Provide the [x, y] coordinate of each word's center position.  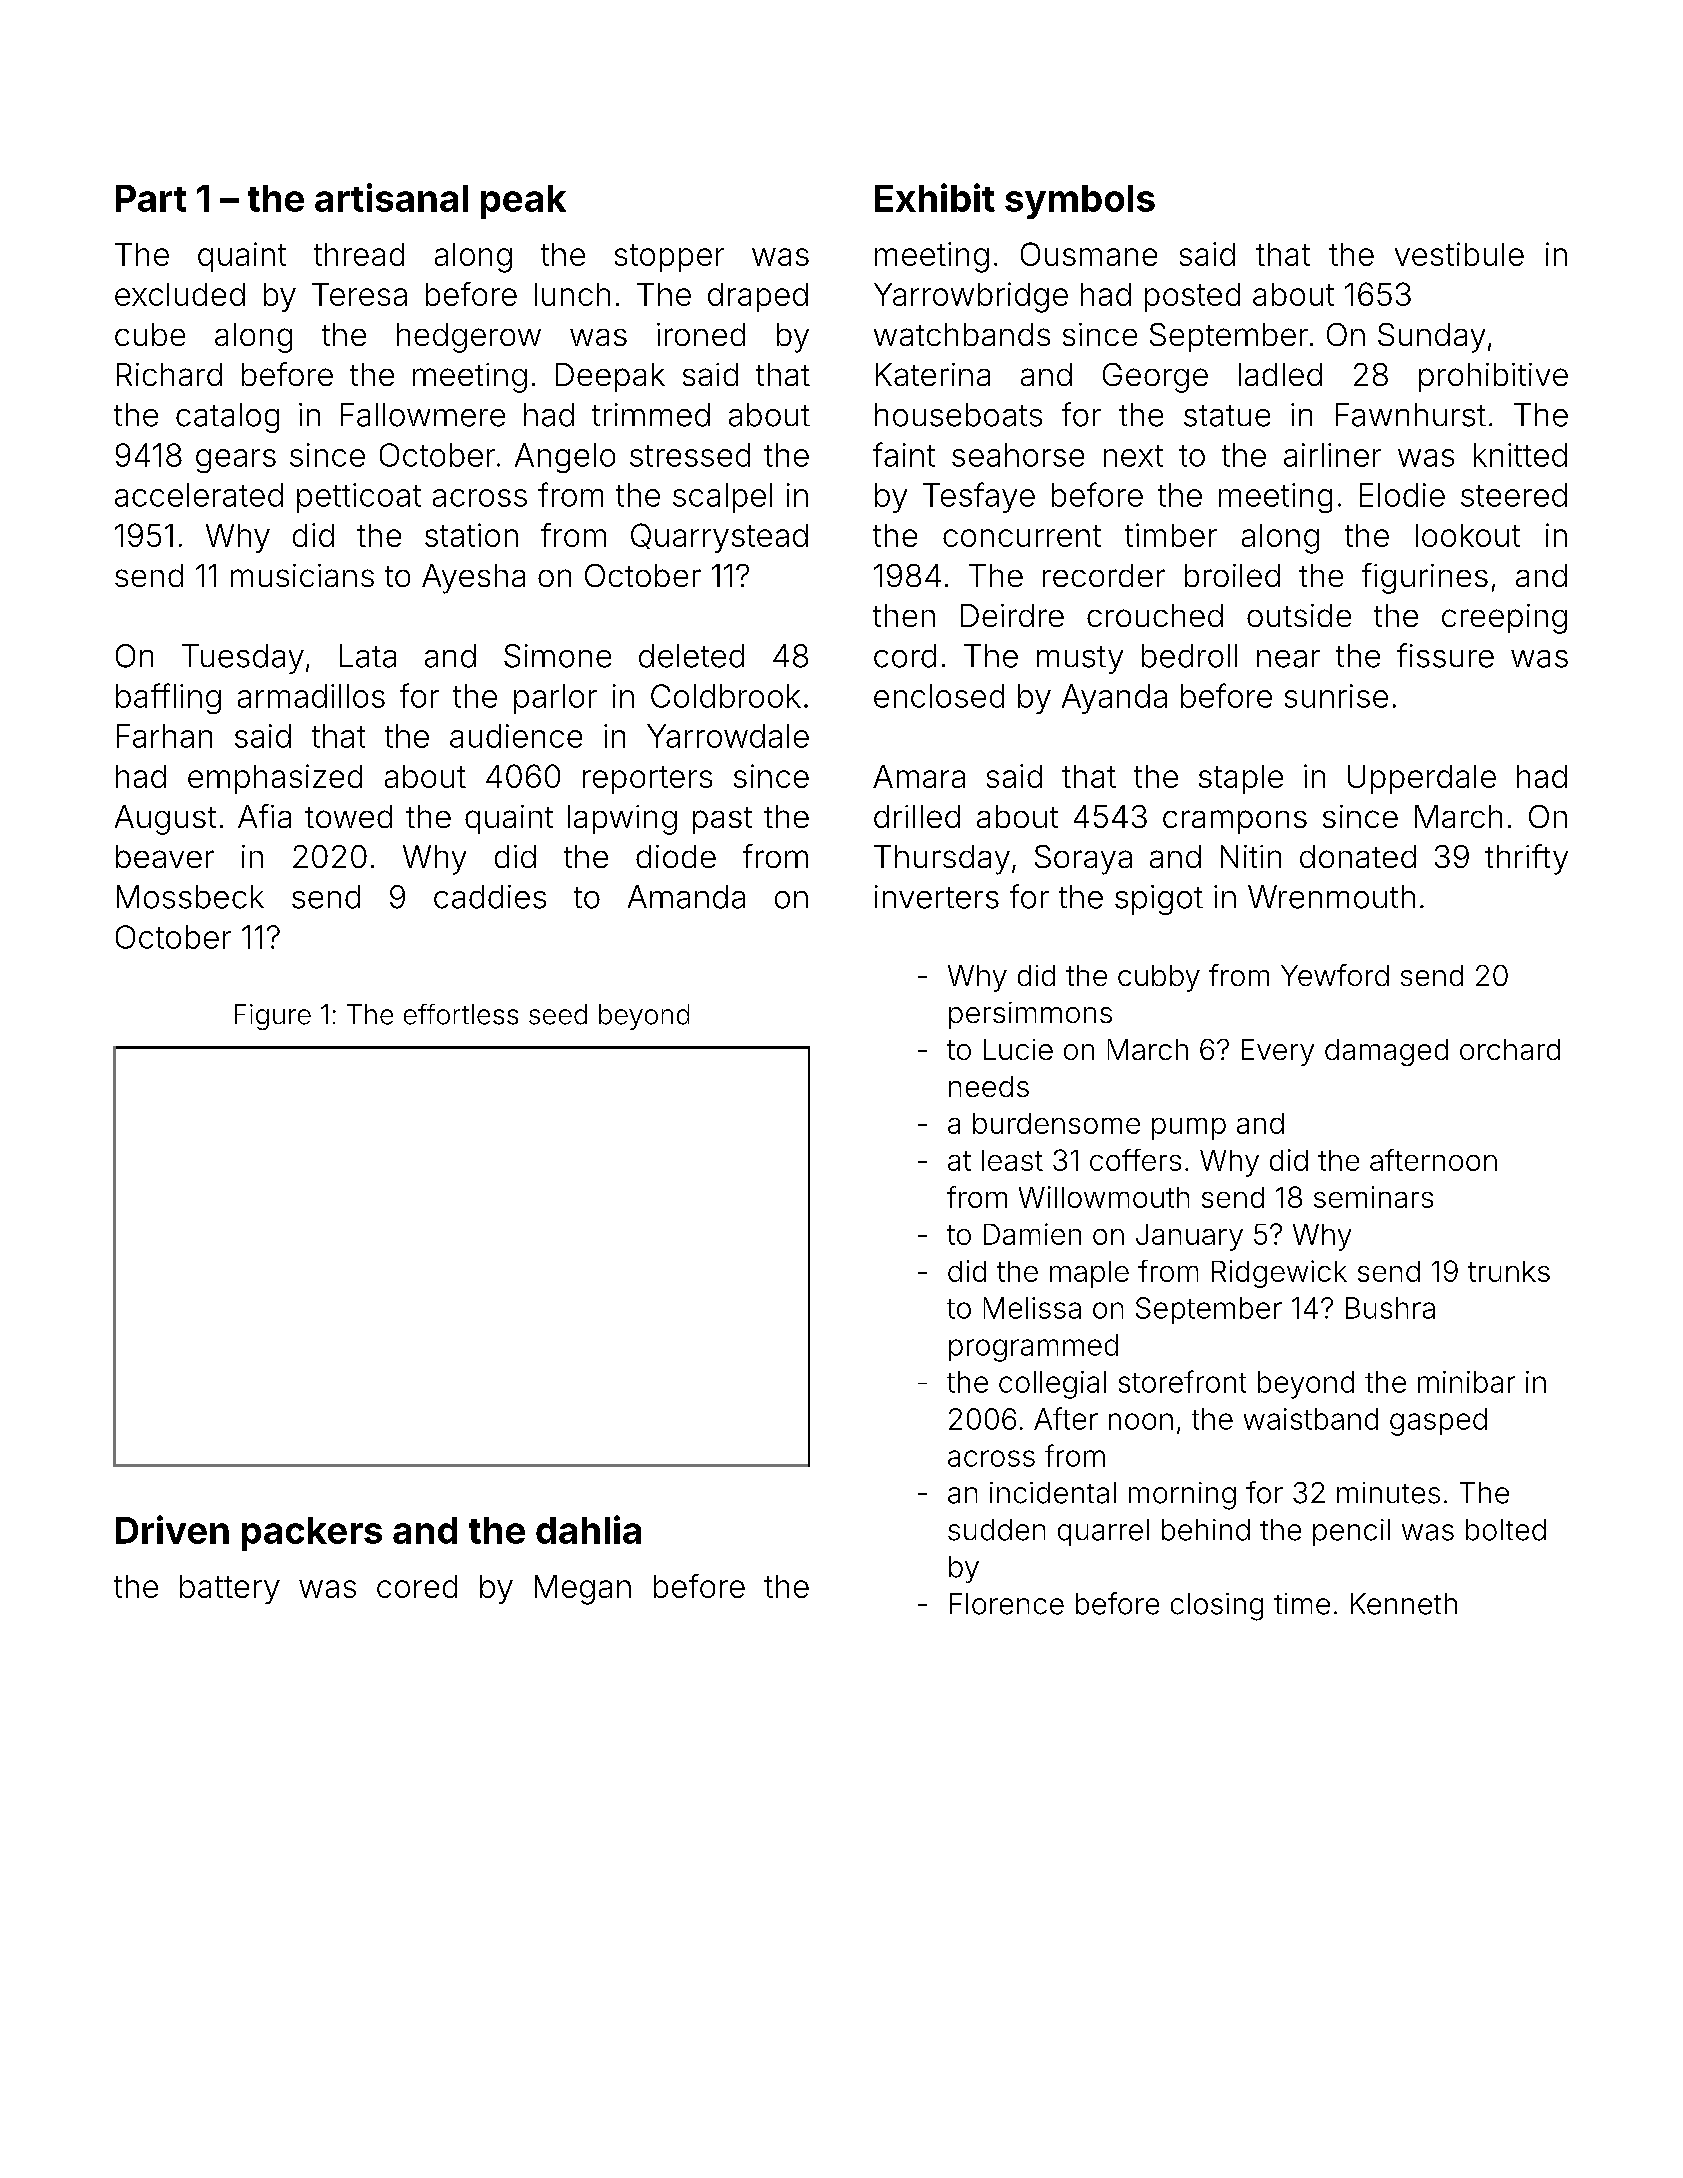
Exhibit [935, 197]
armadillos [311, 696]
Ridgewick [1279, 1274]
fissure [1445, 655]
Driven [172, 1529]
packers [312, 1534]
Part [151, 198]
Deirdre [1012, 615]
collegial [1052, 1385]
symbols [1080, 202]
